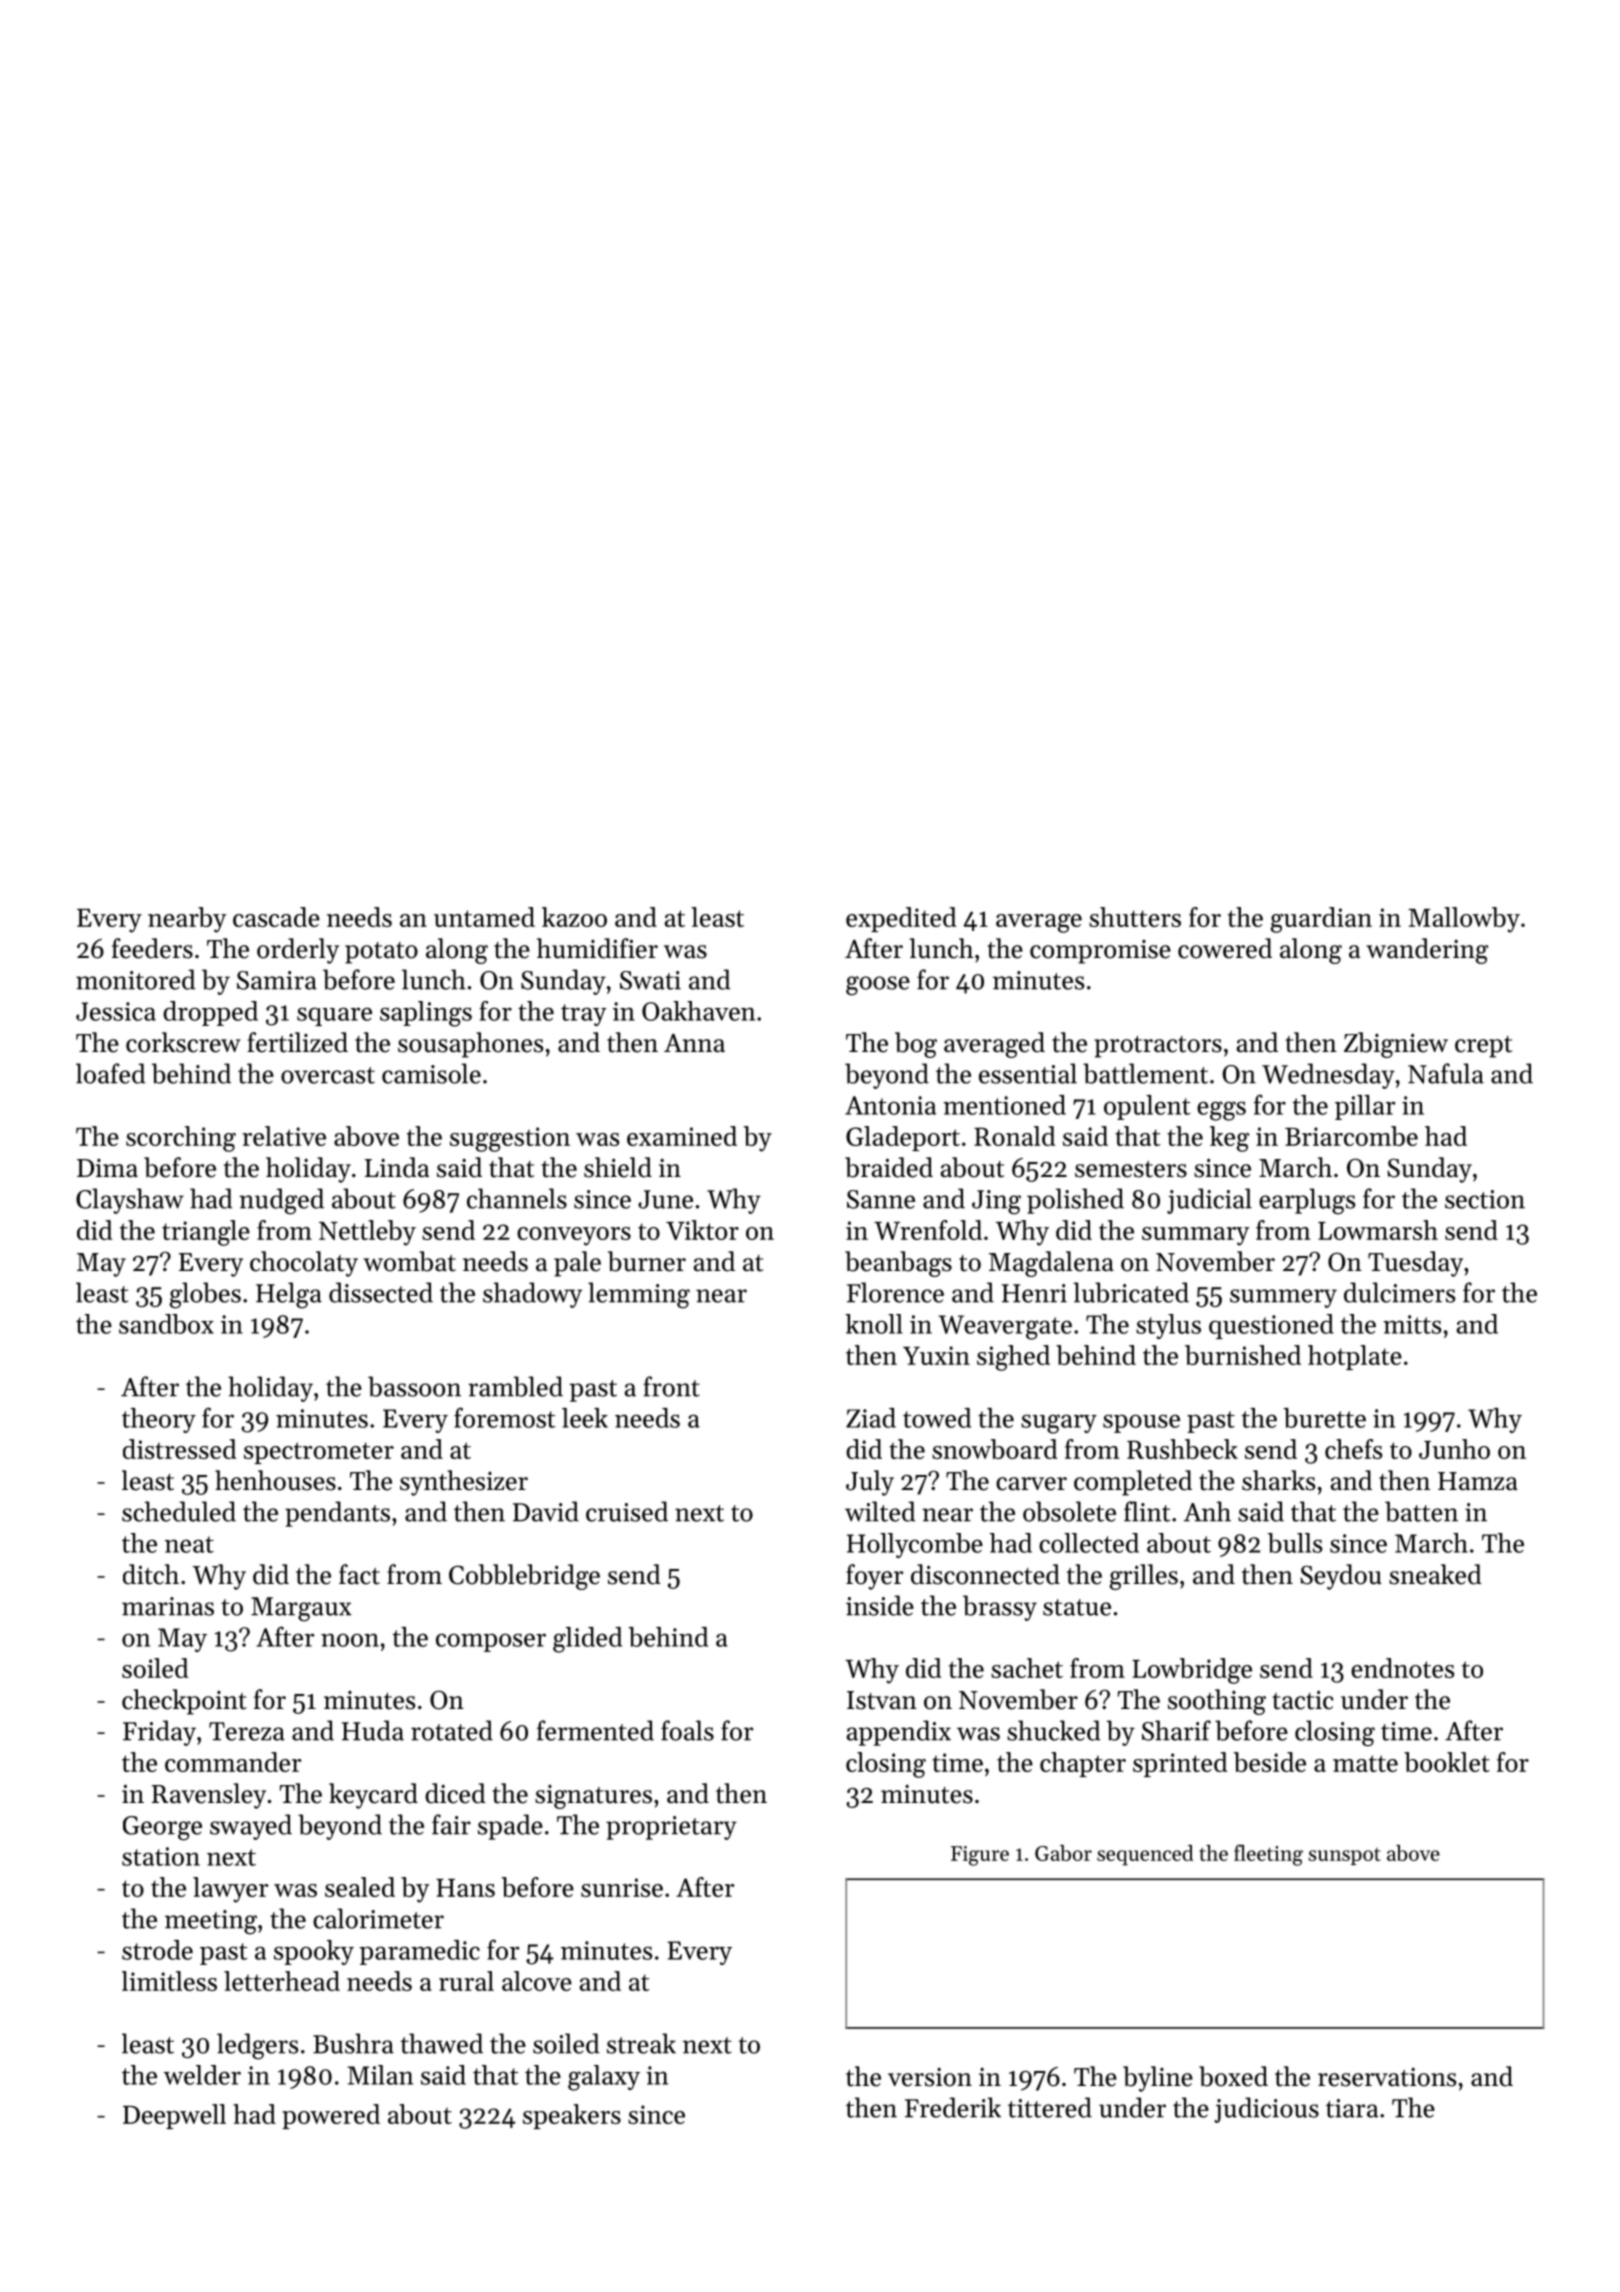 The height and width of the screenshot is (2292, 1620). What do you see at coordinates (880, 1511) in the screenshot?
I see `wilted` at bounding box center [880, 1511].
